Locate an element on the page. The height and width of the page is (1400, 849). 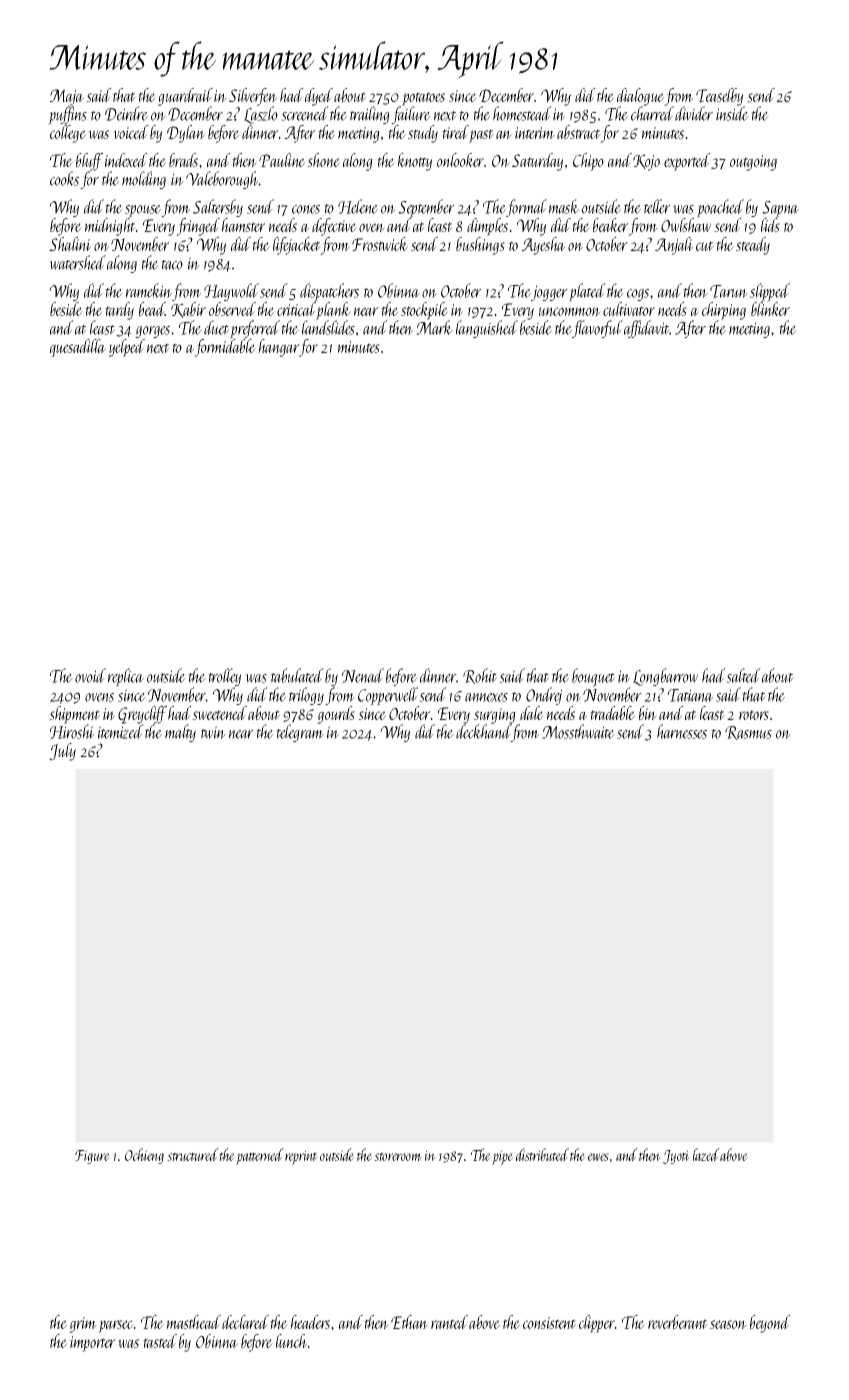
harnesses is located at coordinates (682, 731).
